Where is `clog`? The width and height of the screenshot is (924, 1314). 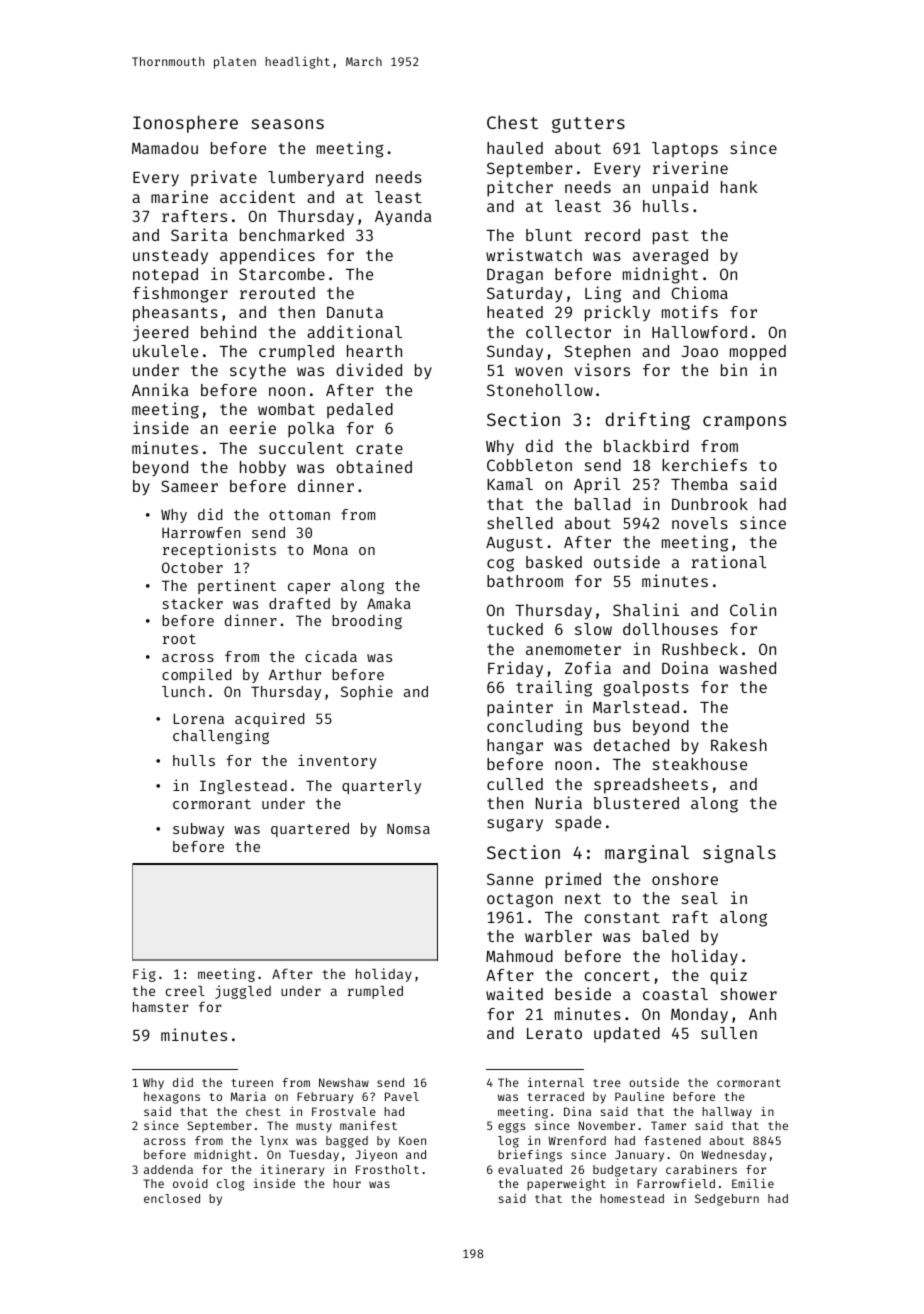
clog is located at coordinates (231, 1185).
